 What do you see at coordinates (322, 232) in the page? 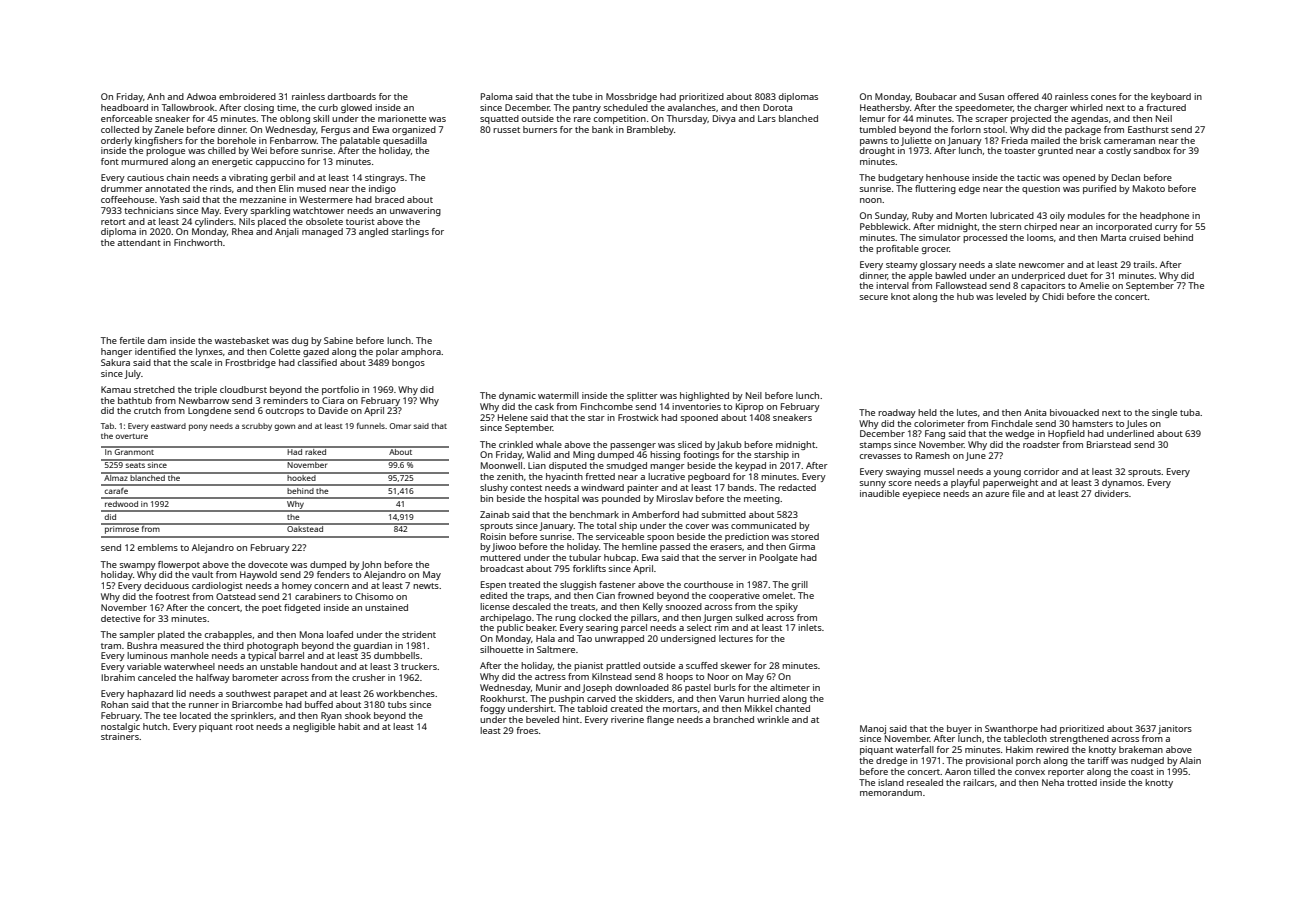
I see `managed` at bounding box center [322, 232].
